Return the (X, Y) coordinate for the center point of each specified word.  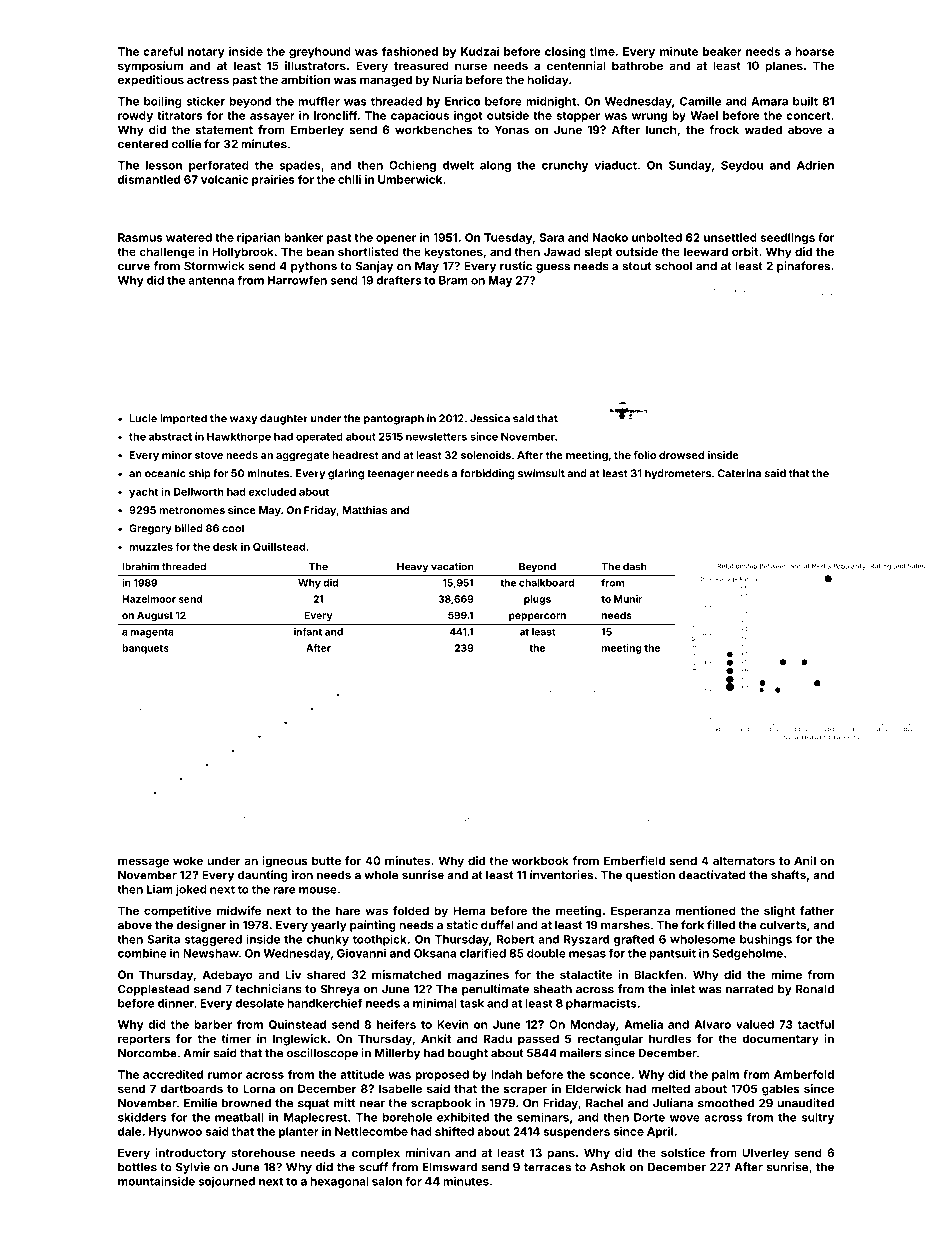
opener (396, 239)
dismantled (149, 179)
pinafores (803, 267)
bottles (137, 1167)
